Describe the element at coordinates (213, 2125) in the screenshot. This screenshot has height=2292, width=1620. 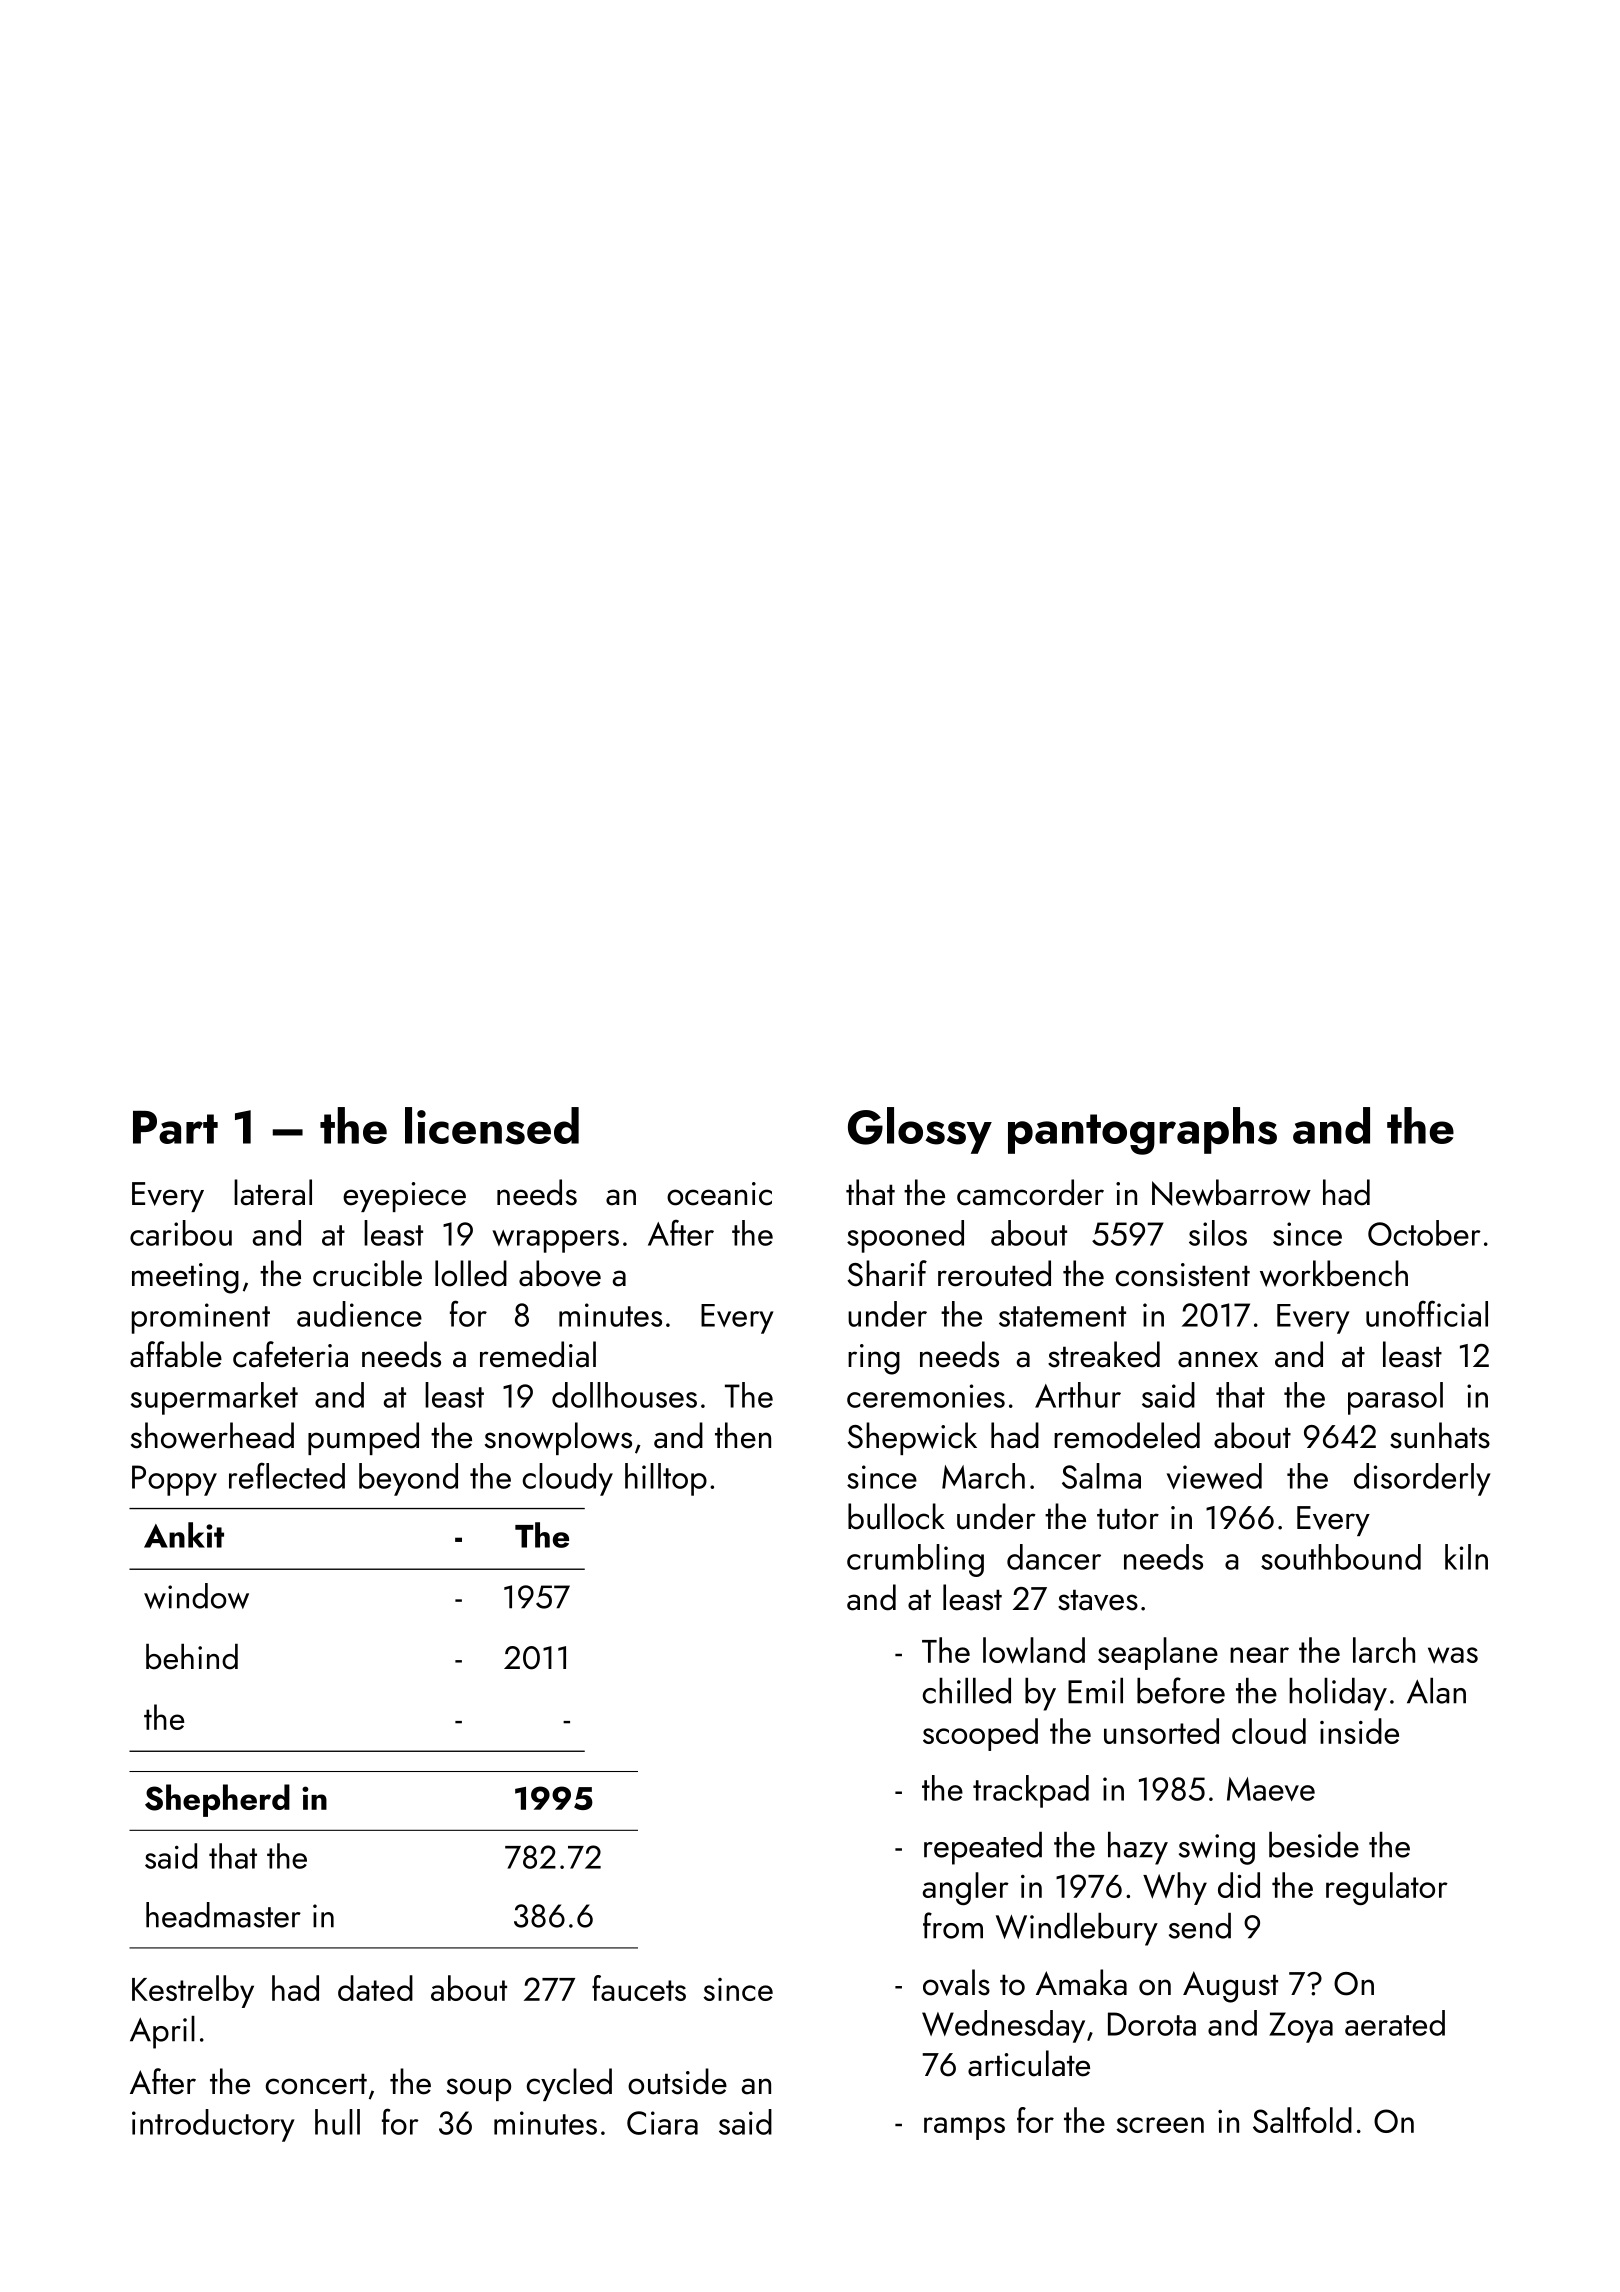
I see `introductory` at that location.
